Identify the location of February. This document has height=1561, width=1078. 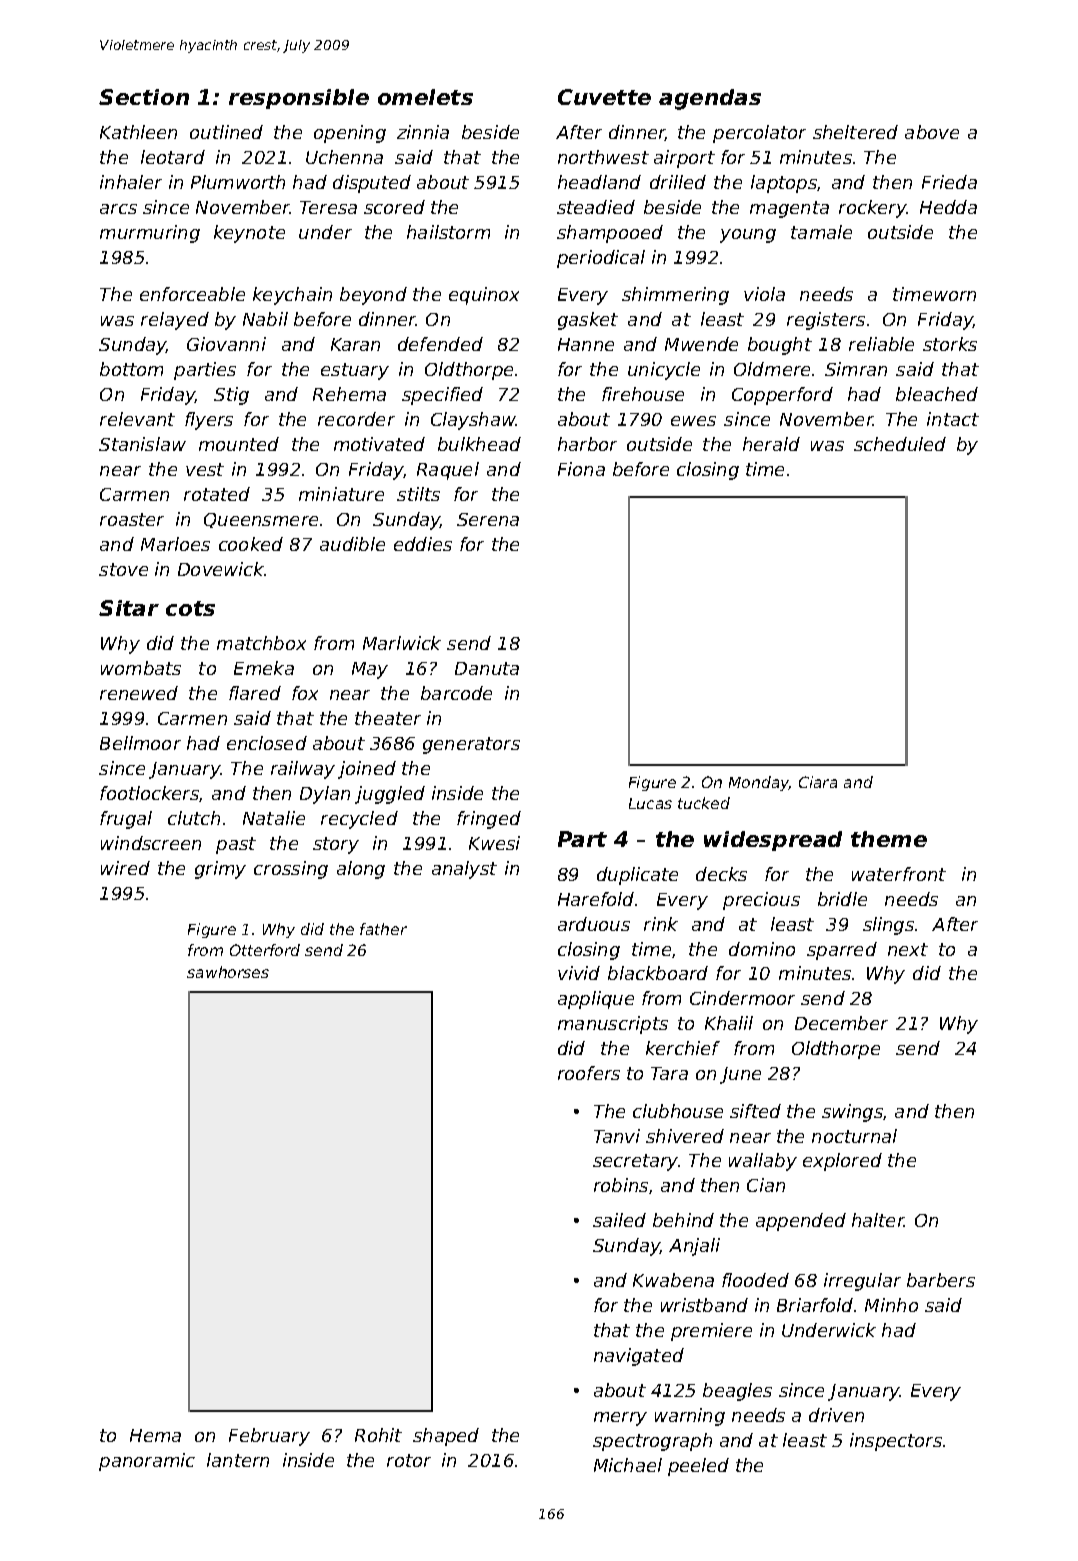
(269, 1437).
